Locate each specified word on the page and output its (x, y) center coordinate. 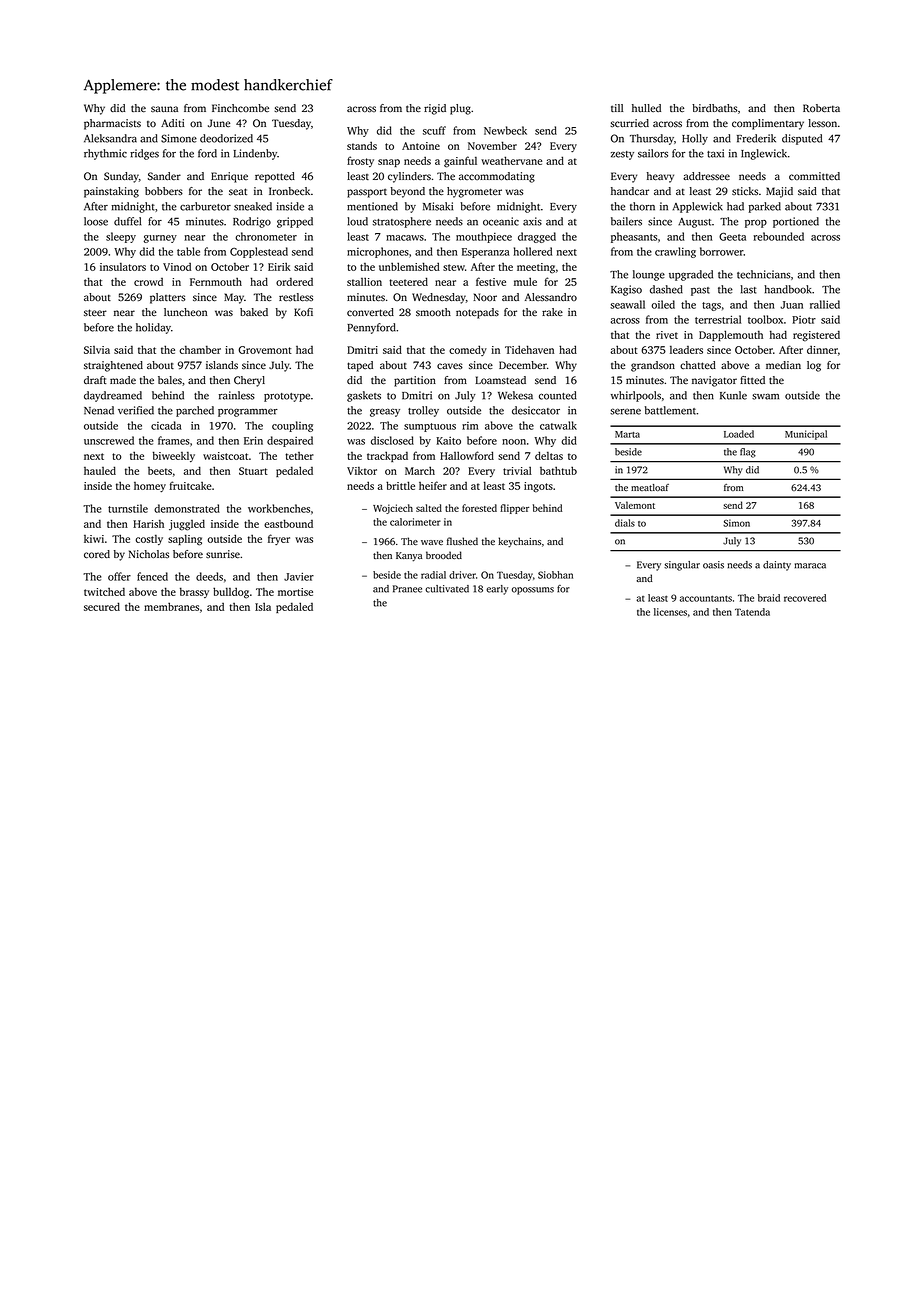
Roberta (821, 108)
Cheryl (249, 381)
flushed (462, 541)
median (783, 365)
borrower (722, 251)
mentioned (372, 206)
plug (460, 109)
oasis (713, 565)
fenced (152, 576)
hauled (100, 470)
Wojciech (393, 509)
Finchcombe (240, 108)
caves (450, 366)
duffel (127, 221)
